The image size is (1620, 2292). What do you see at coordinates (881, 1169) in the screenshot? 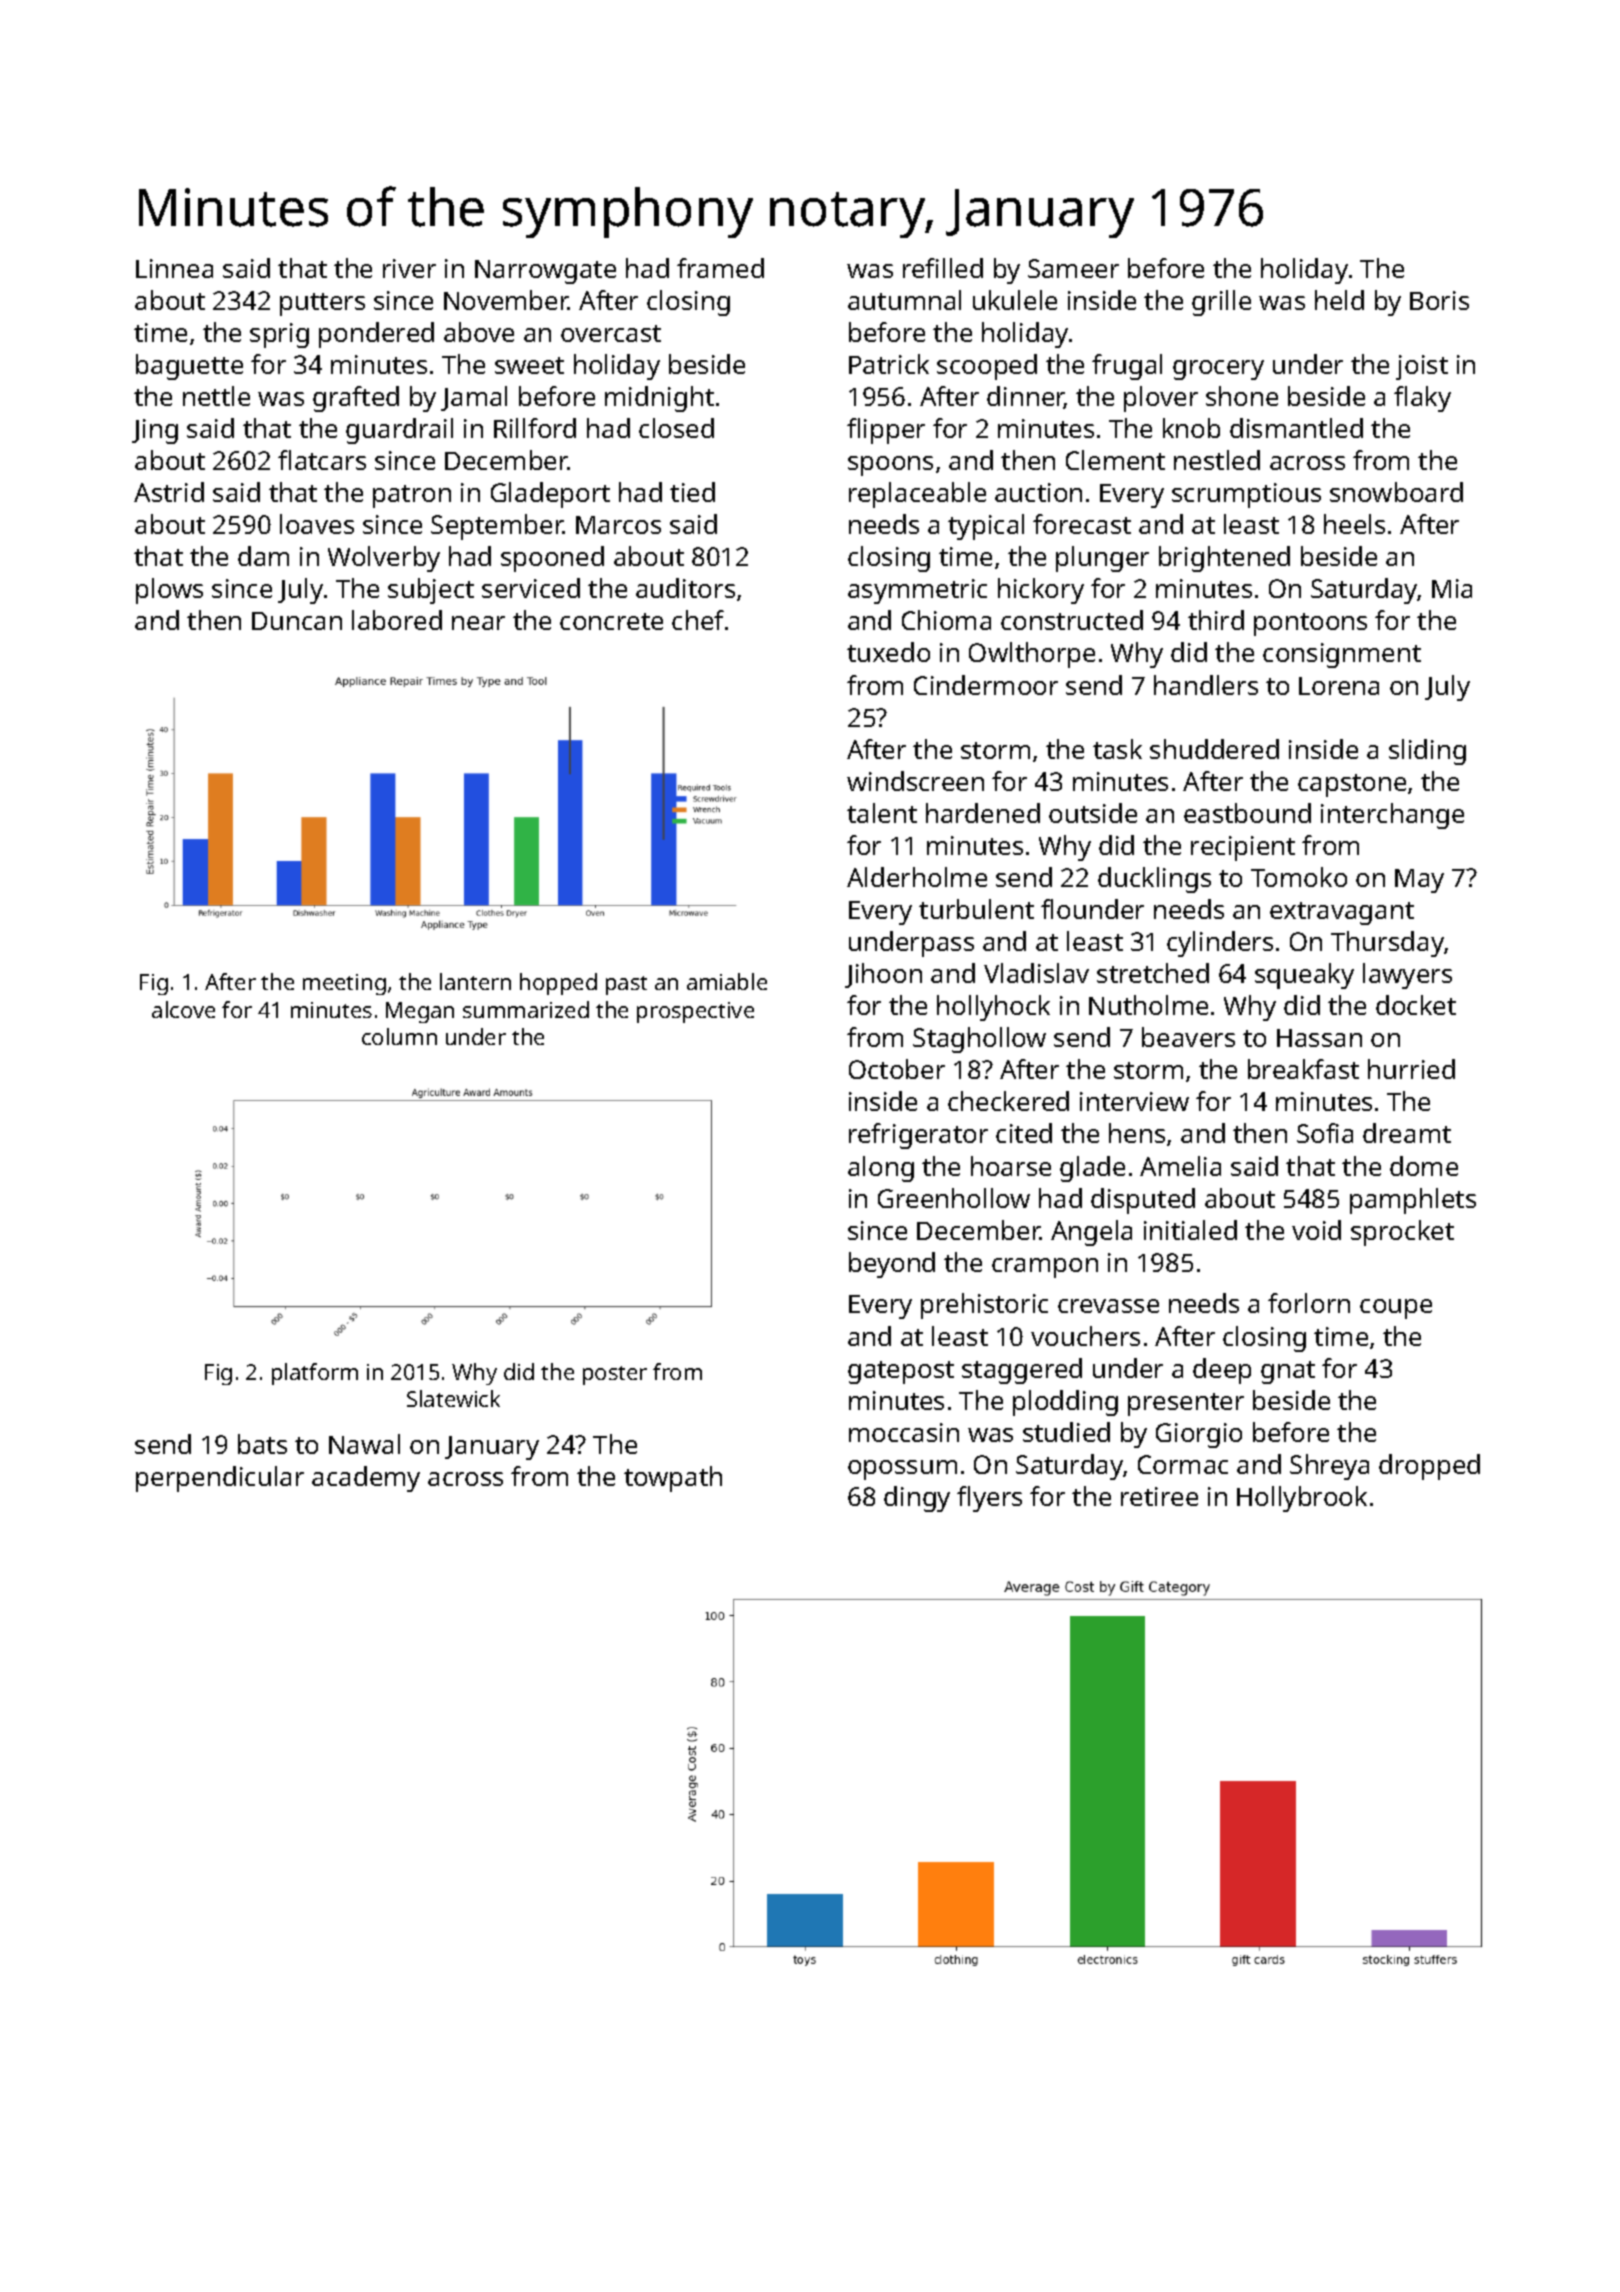
I see `along` at bounding box center [881, 1169].
